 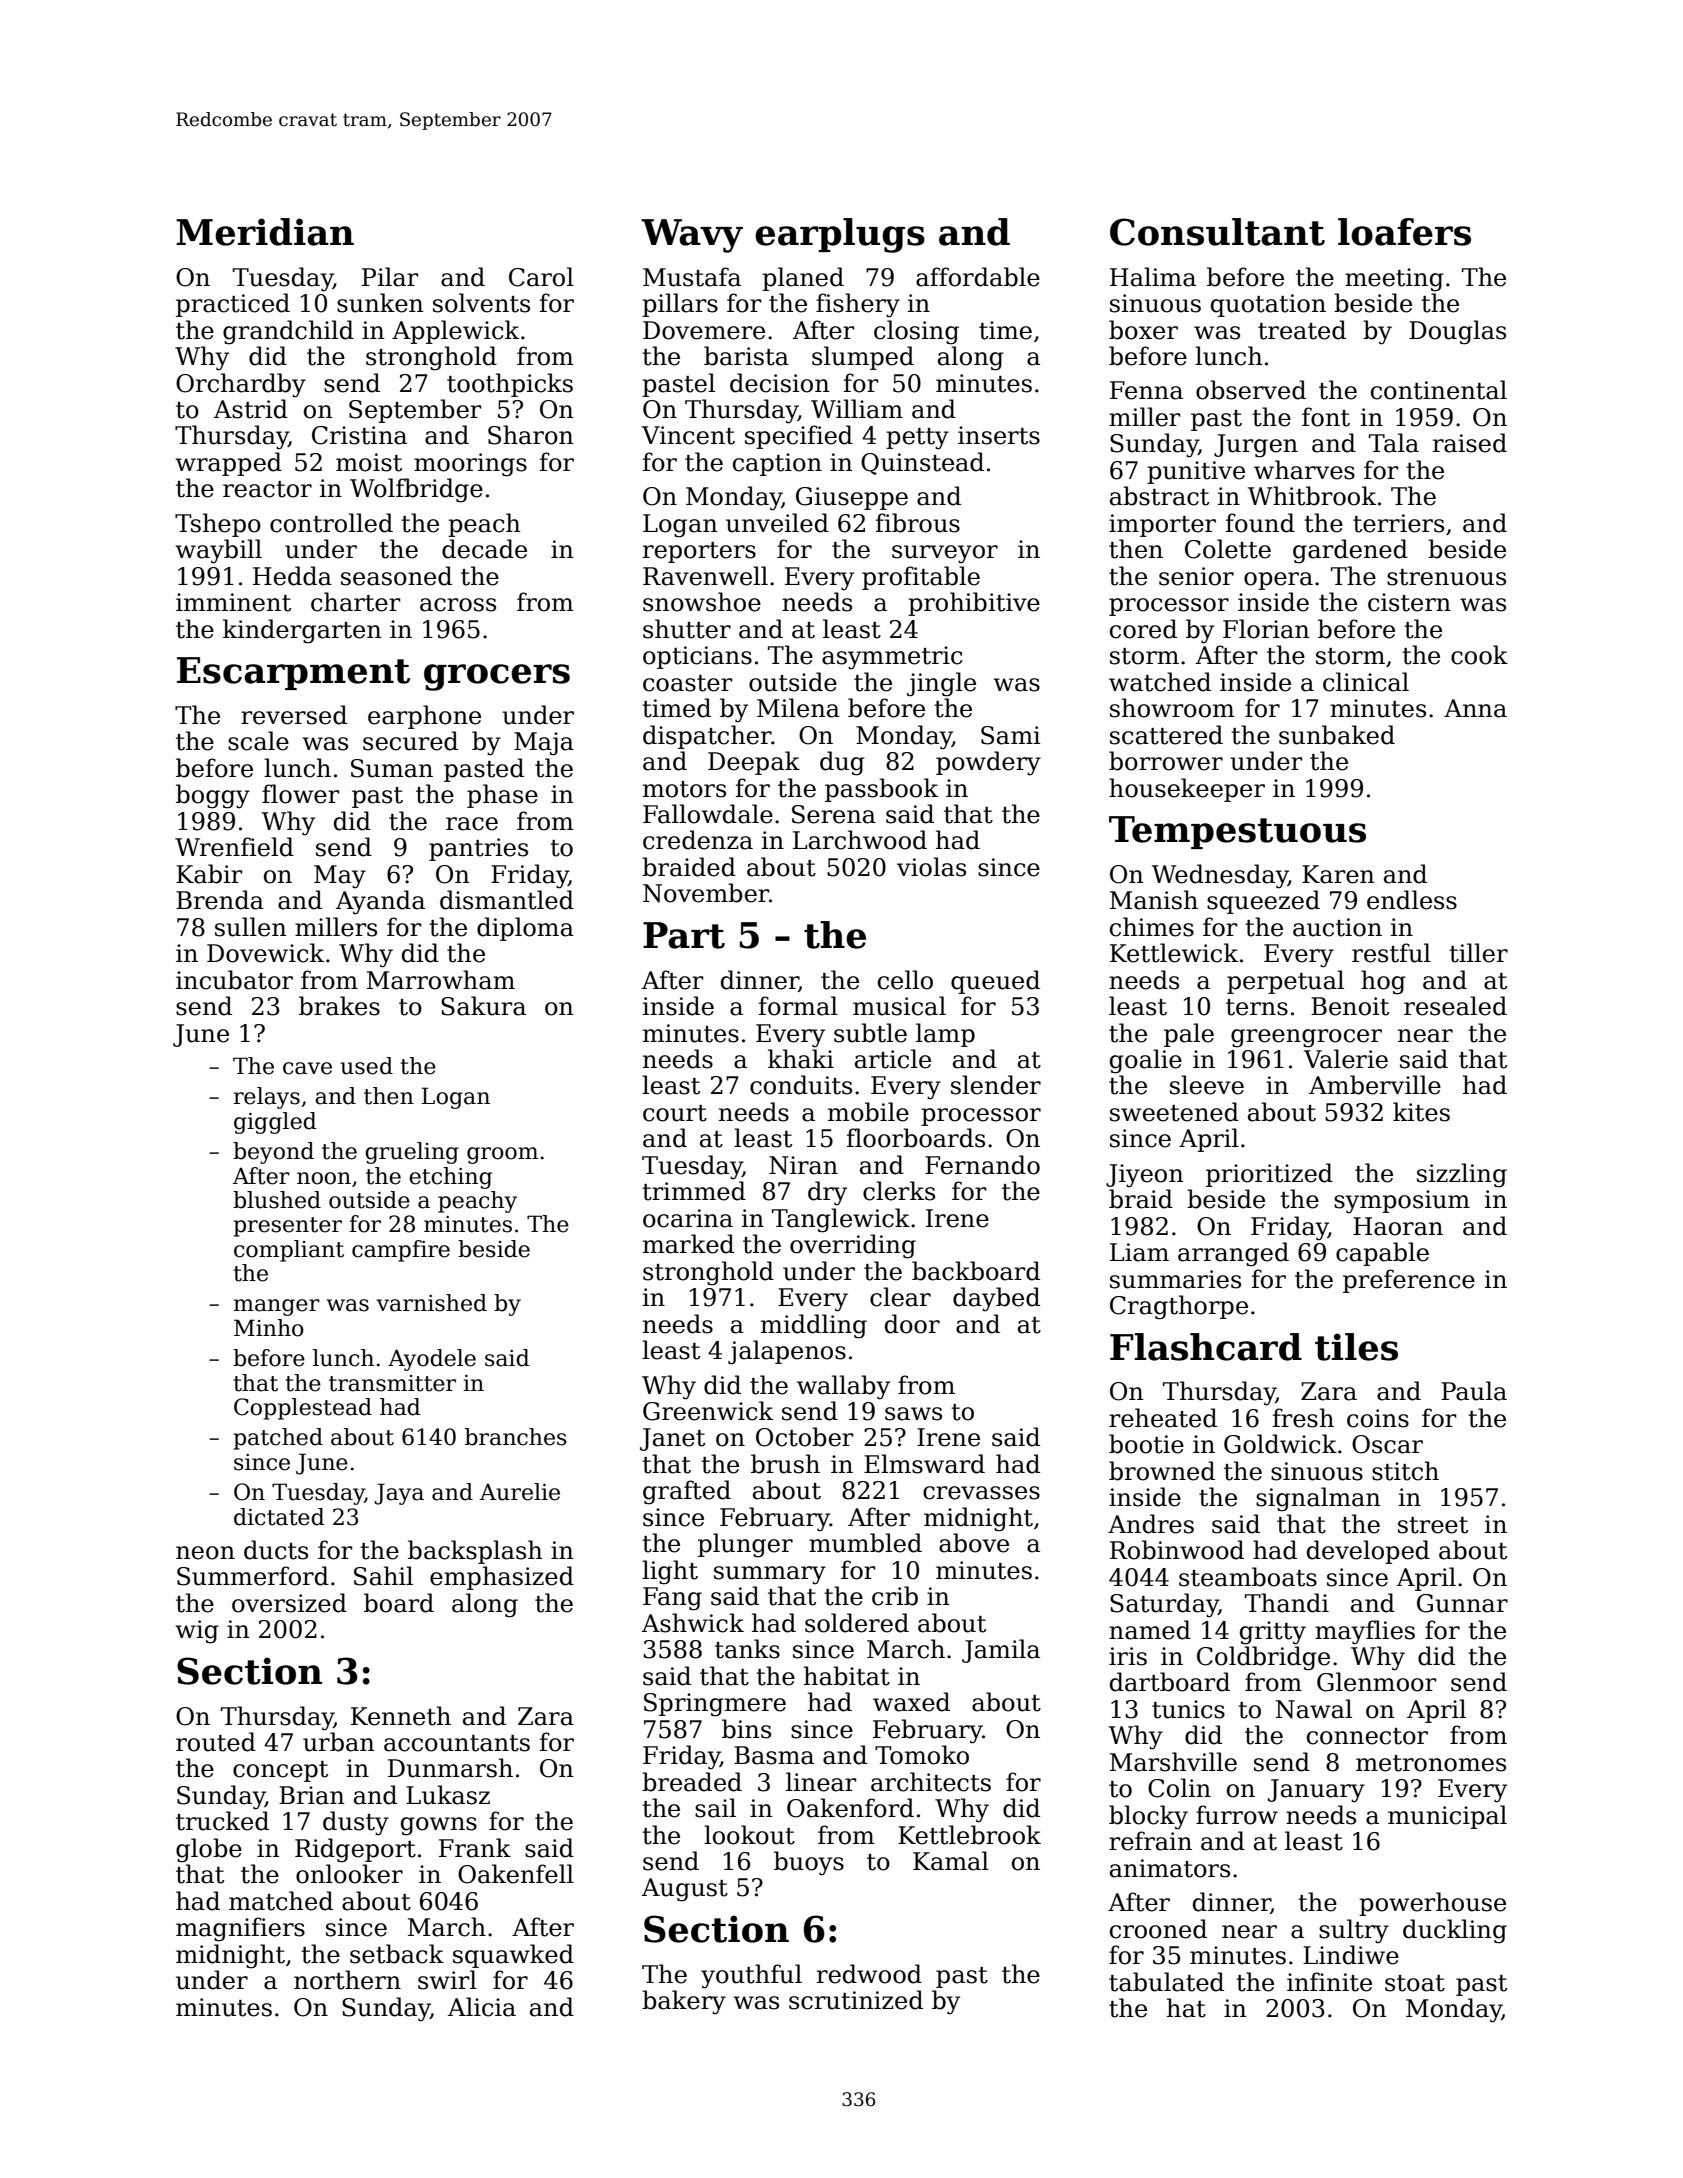 I want to click on sunken, so click(x=380, y=303).
